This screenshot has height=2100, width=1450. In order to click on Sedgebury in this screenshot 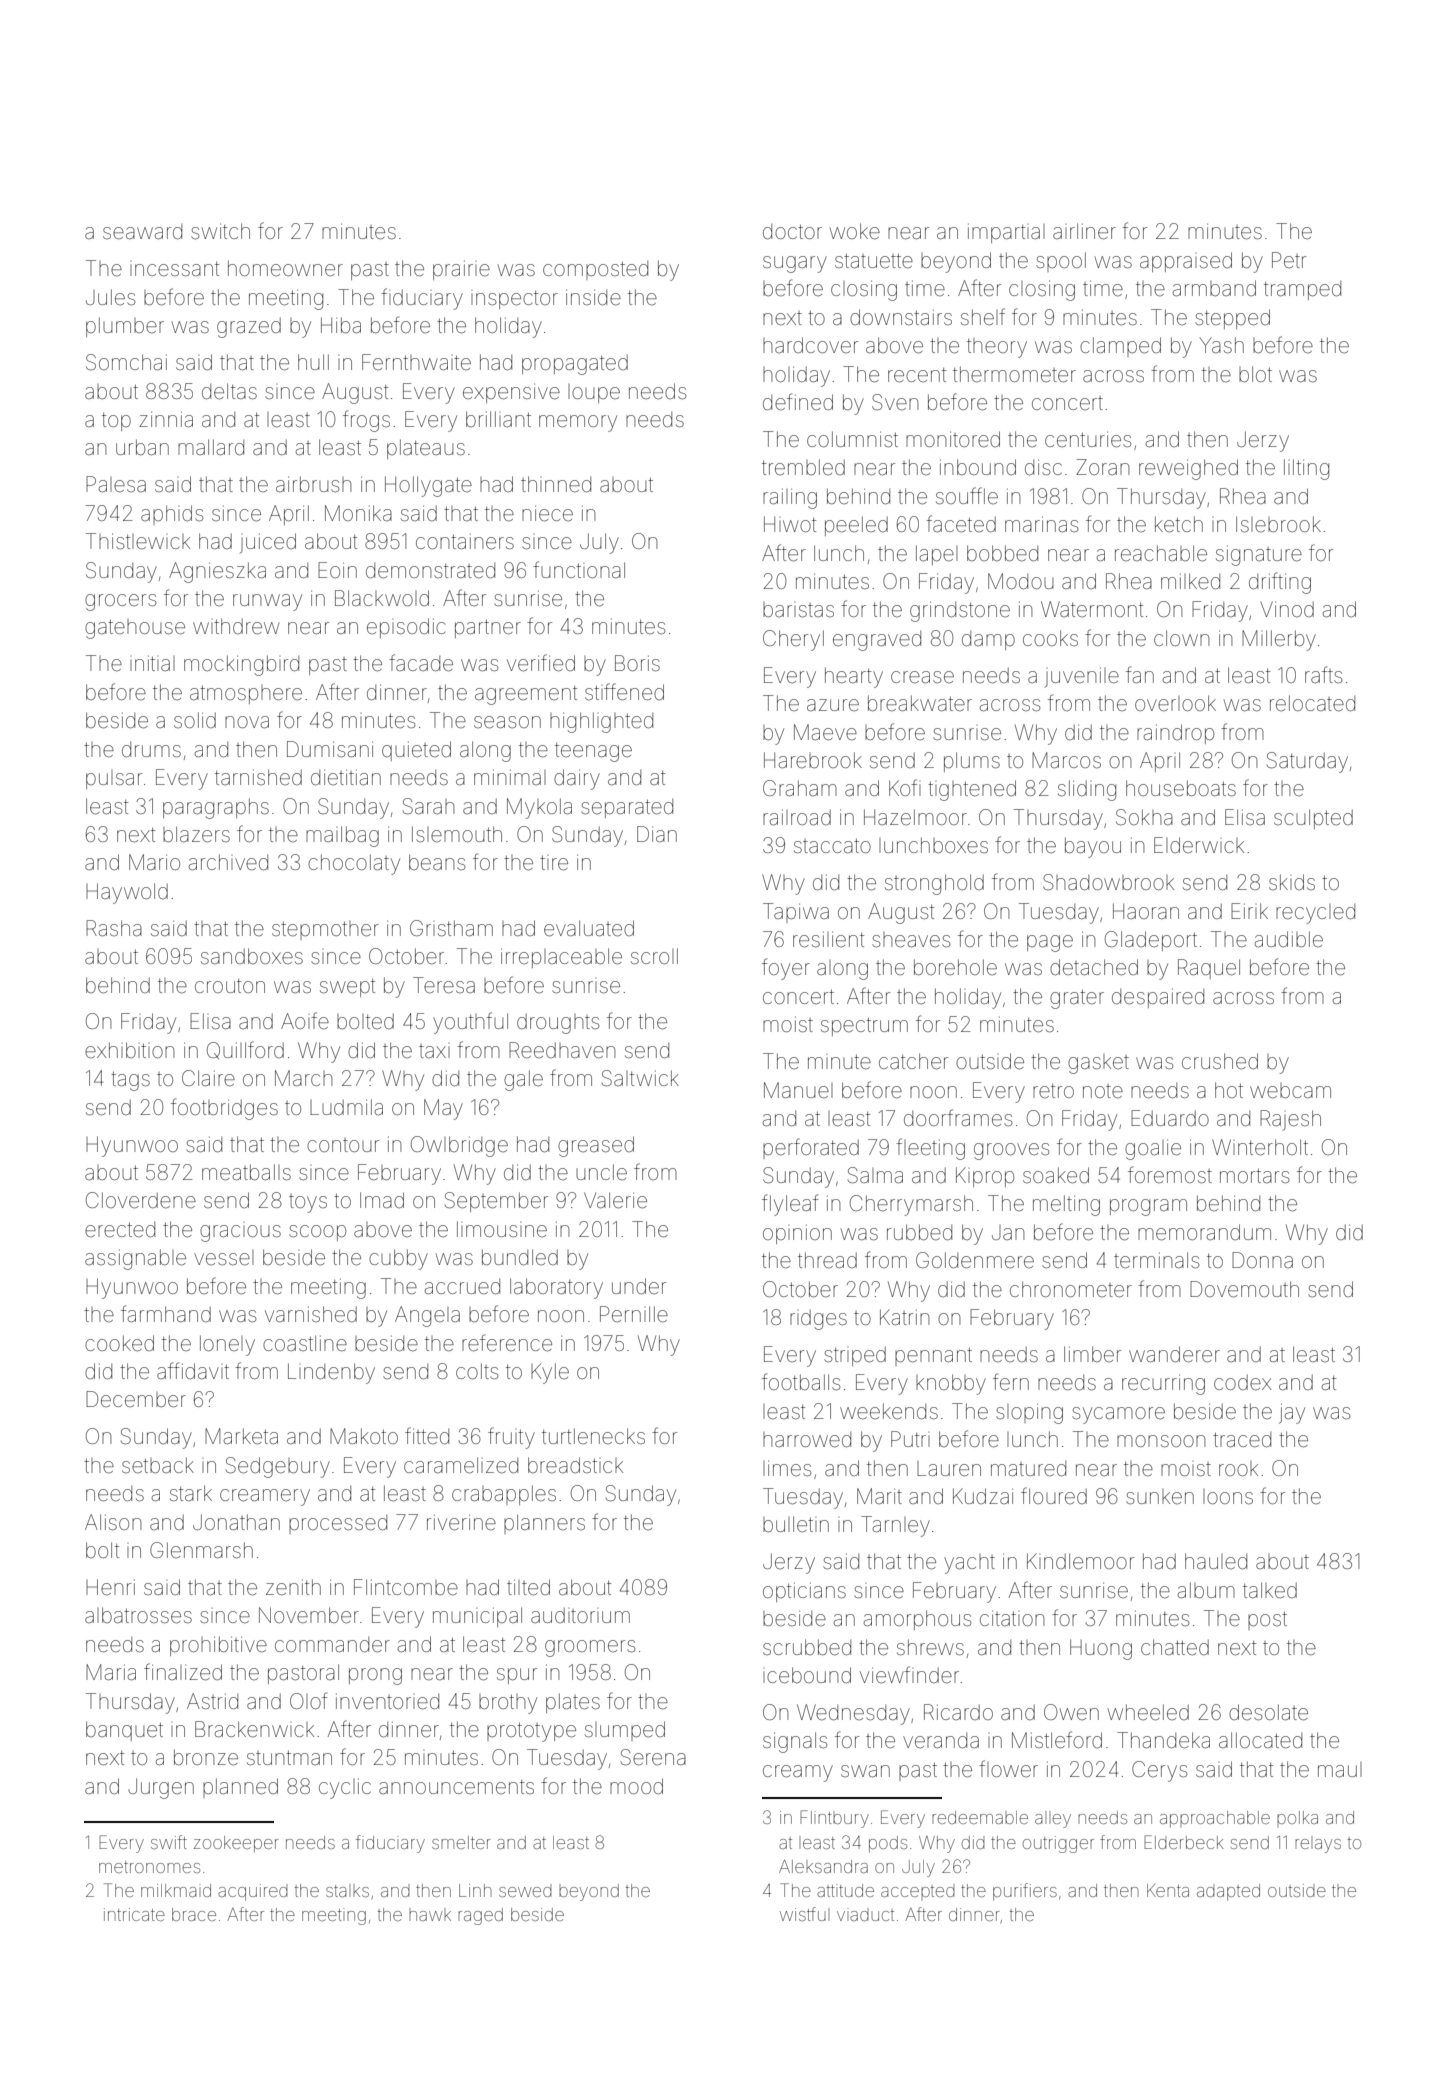, I will do `click(278, 1467)`.
